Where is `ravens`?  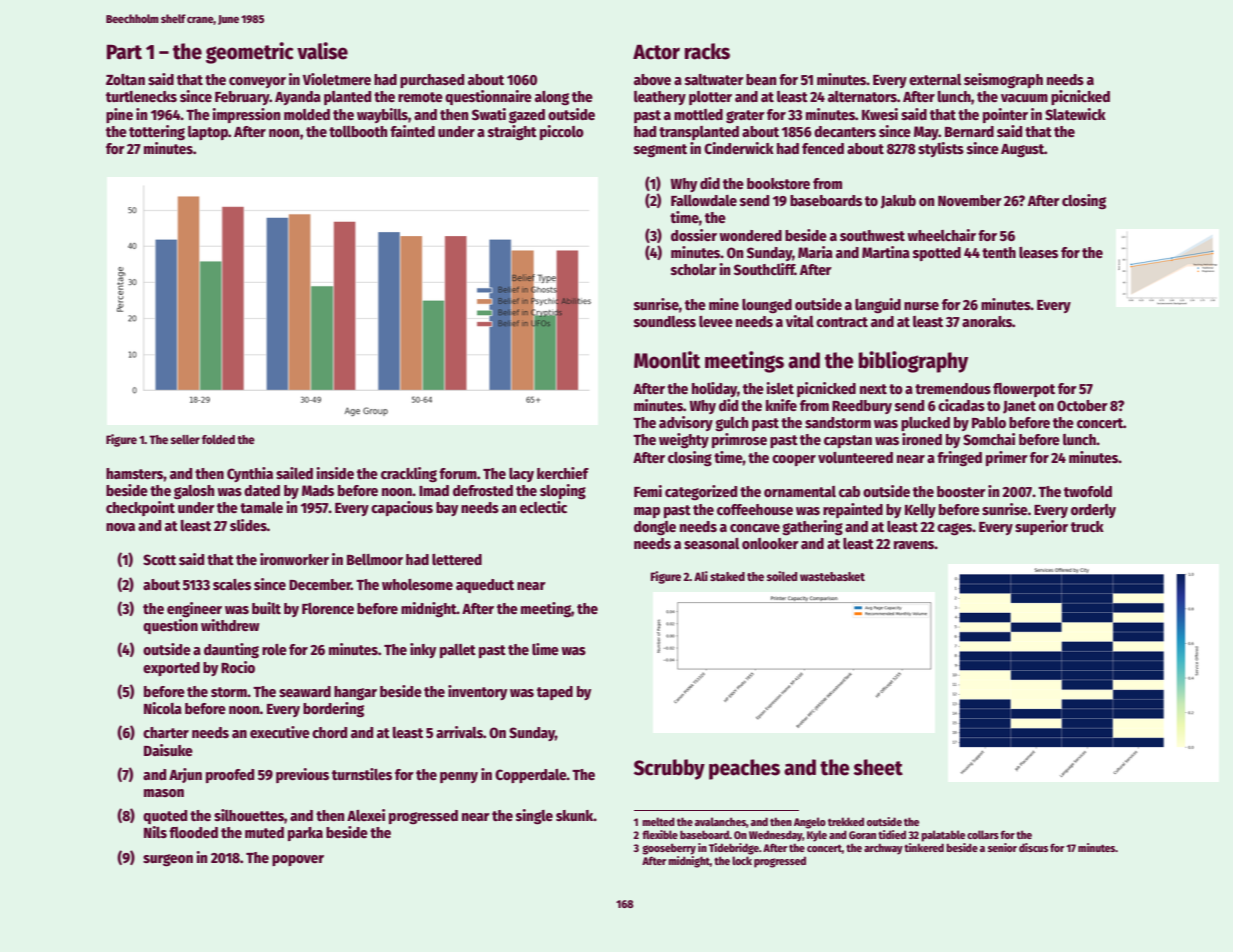
ravens is located at coordinates (914, 545).
